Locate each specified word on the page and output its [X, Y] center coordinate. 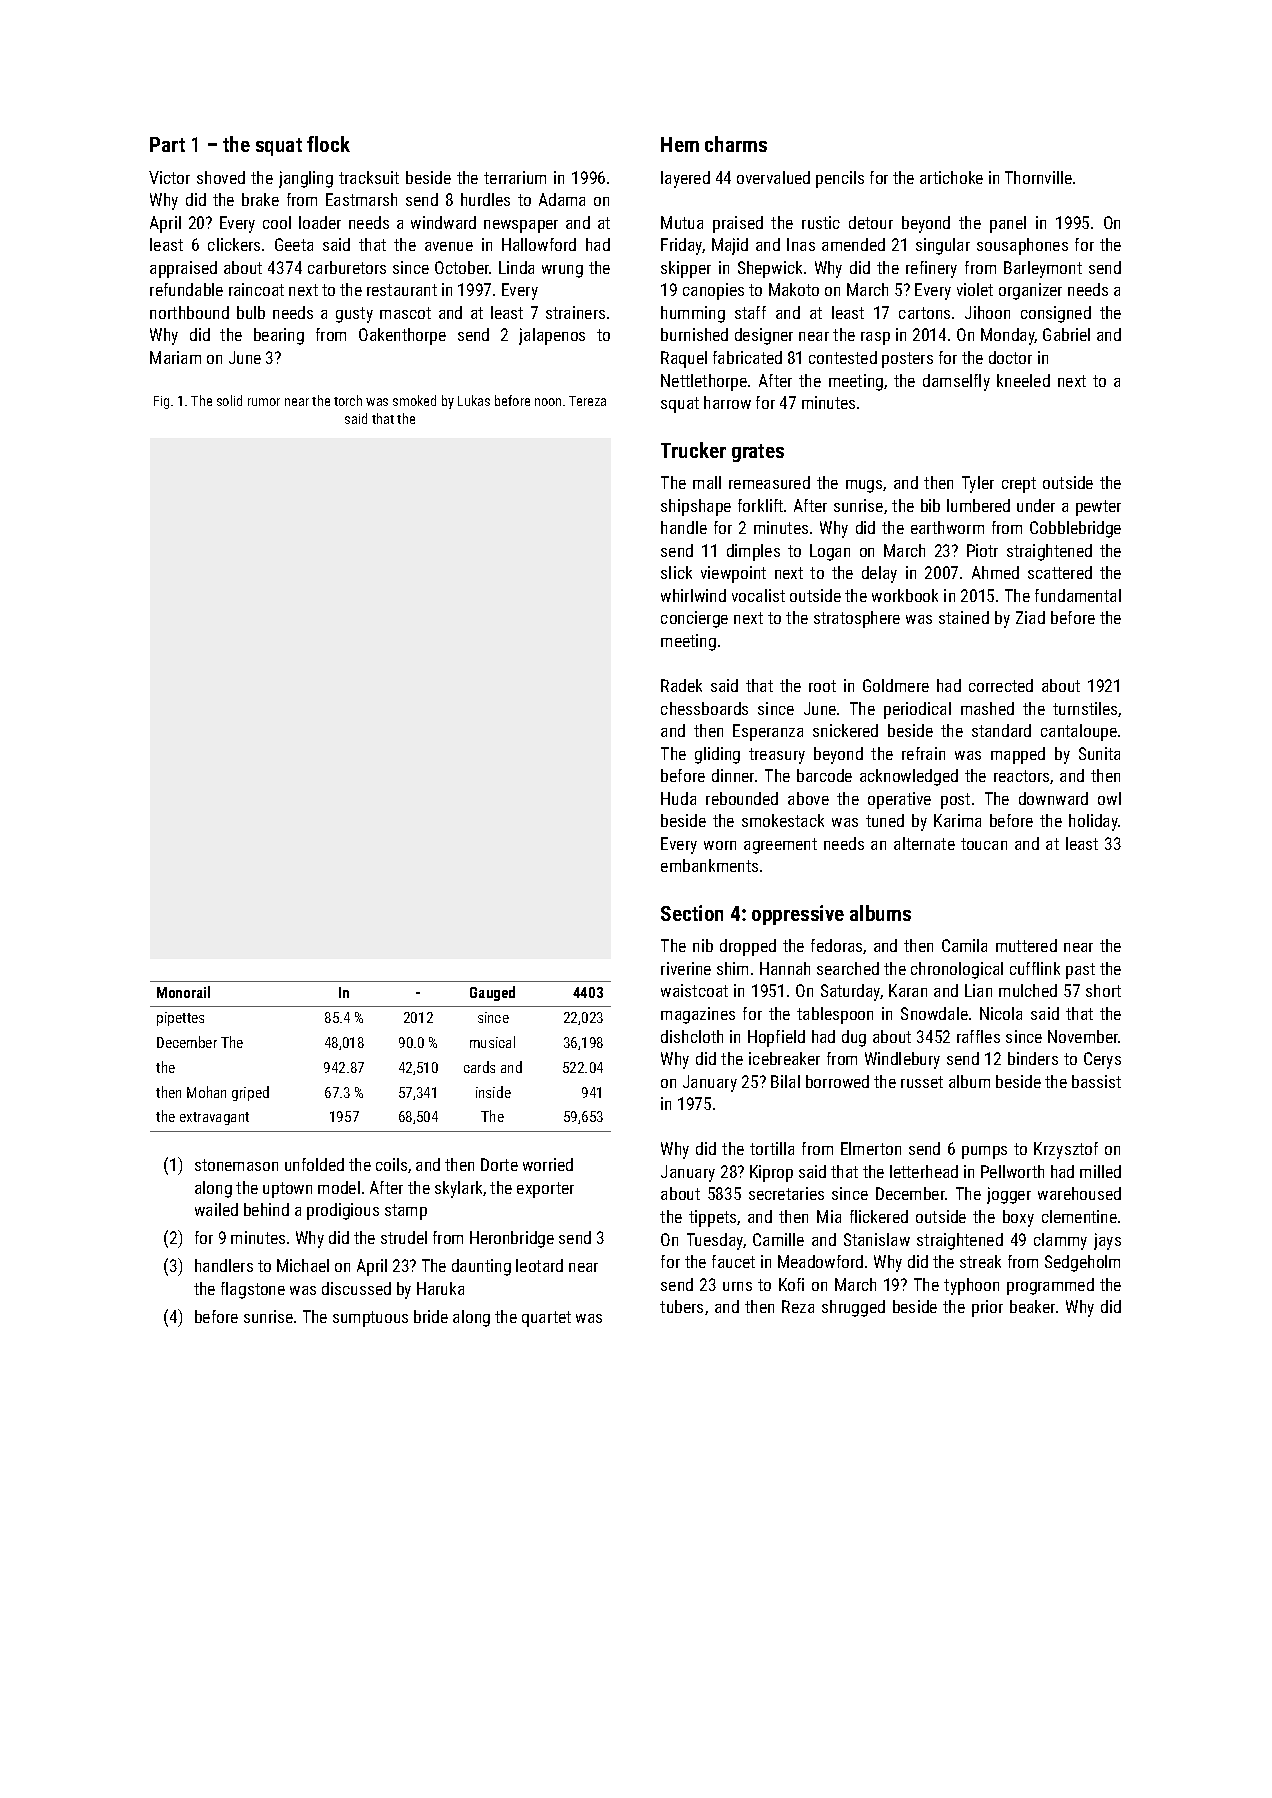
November [1083, 1036]
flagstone [253, 1290]
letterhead [924, 1171]
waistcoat [694, 990]
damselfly [956, 382]
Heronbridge [512, 1239]
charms [736, 144]
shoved [221, 177]
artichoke [951, 177]
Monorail [183, 992]
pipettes [180, 1019]
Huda [678, 798]
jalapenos [552, 336]
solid [229, 400]
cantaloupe [1079, 732]
